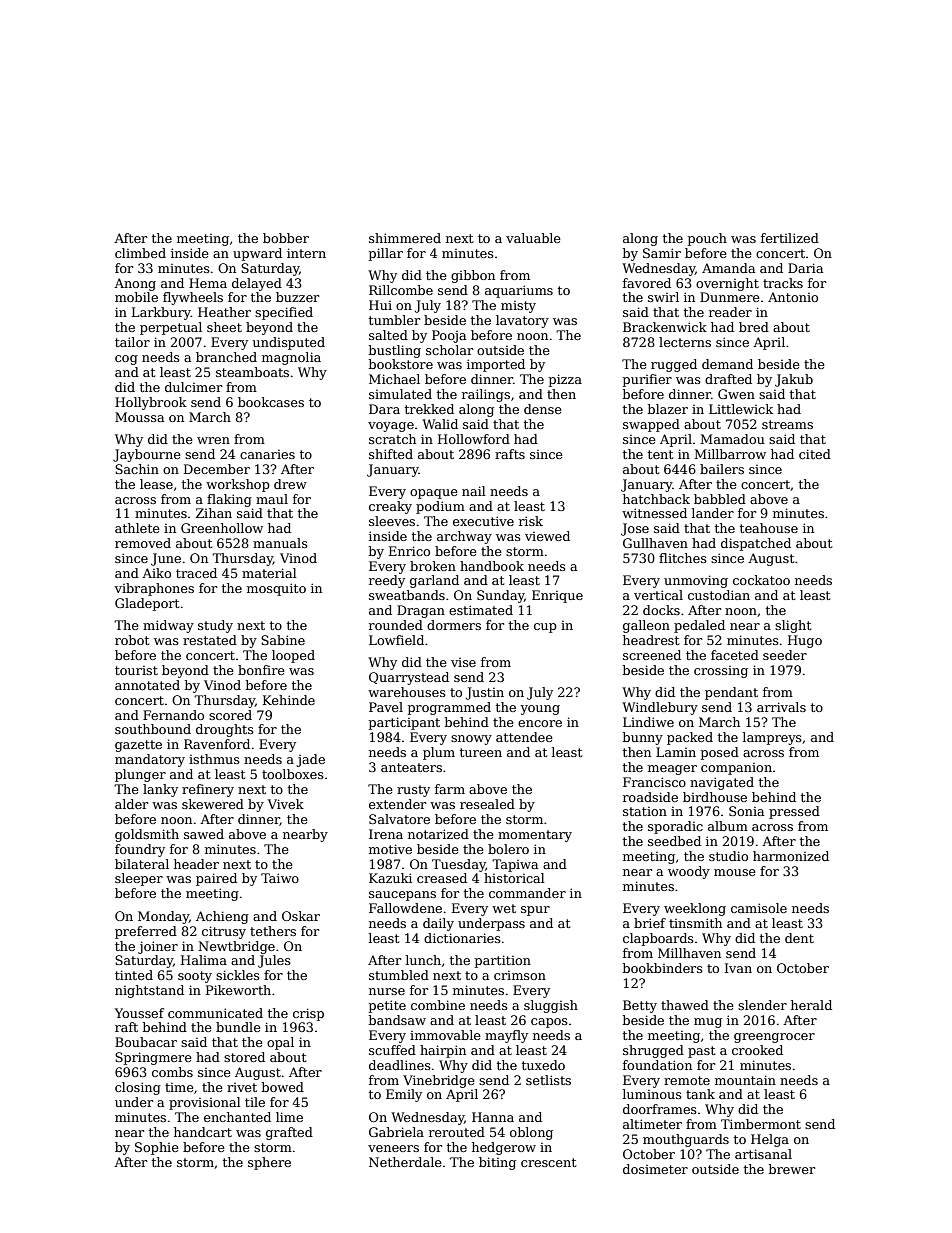  Describe the element at coordinates (533, 238) in the screenshot. I see `valuable` at that location.
